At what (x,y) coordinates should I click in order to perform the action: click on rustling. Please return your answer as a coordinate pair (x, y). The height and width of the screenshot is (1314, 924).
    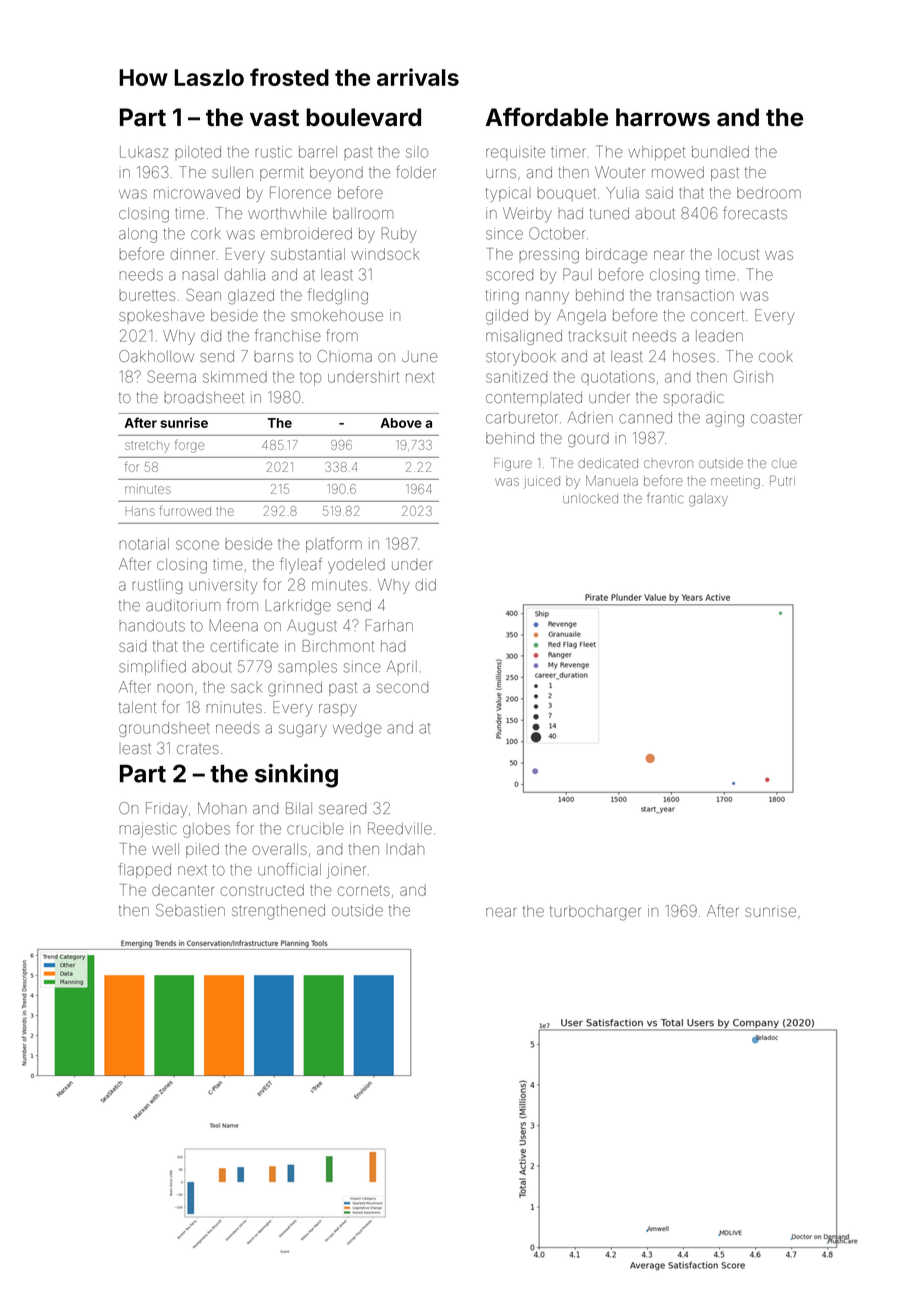
    Looking at the image, I should click on (157, 586).
